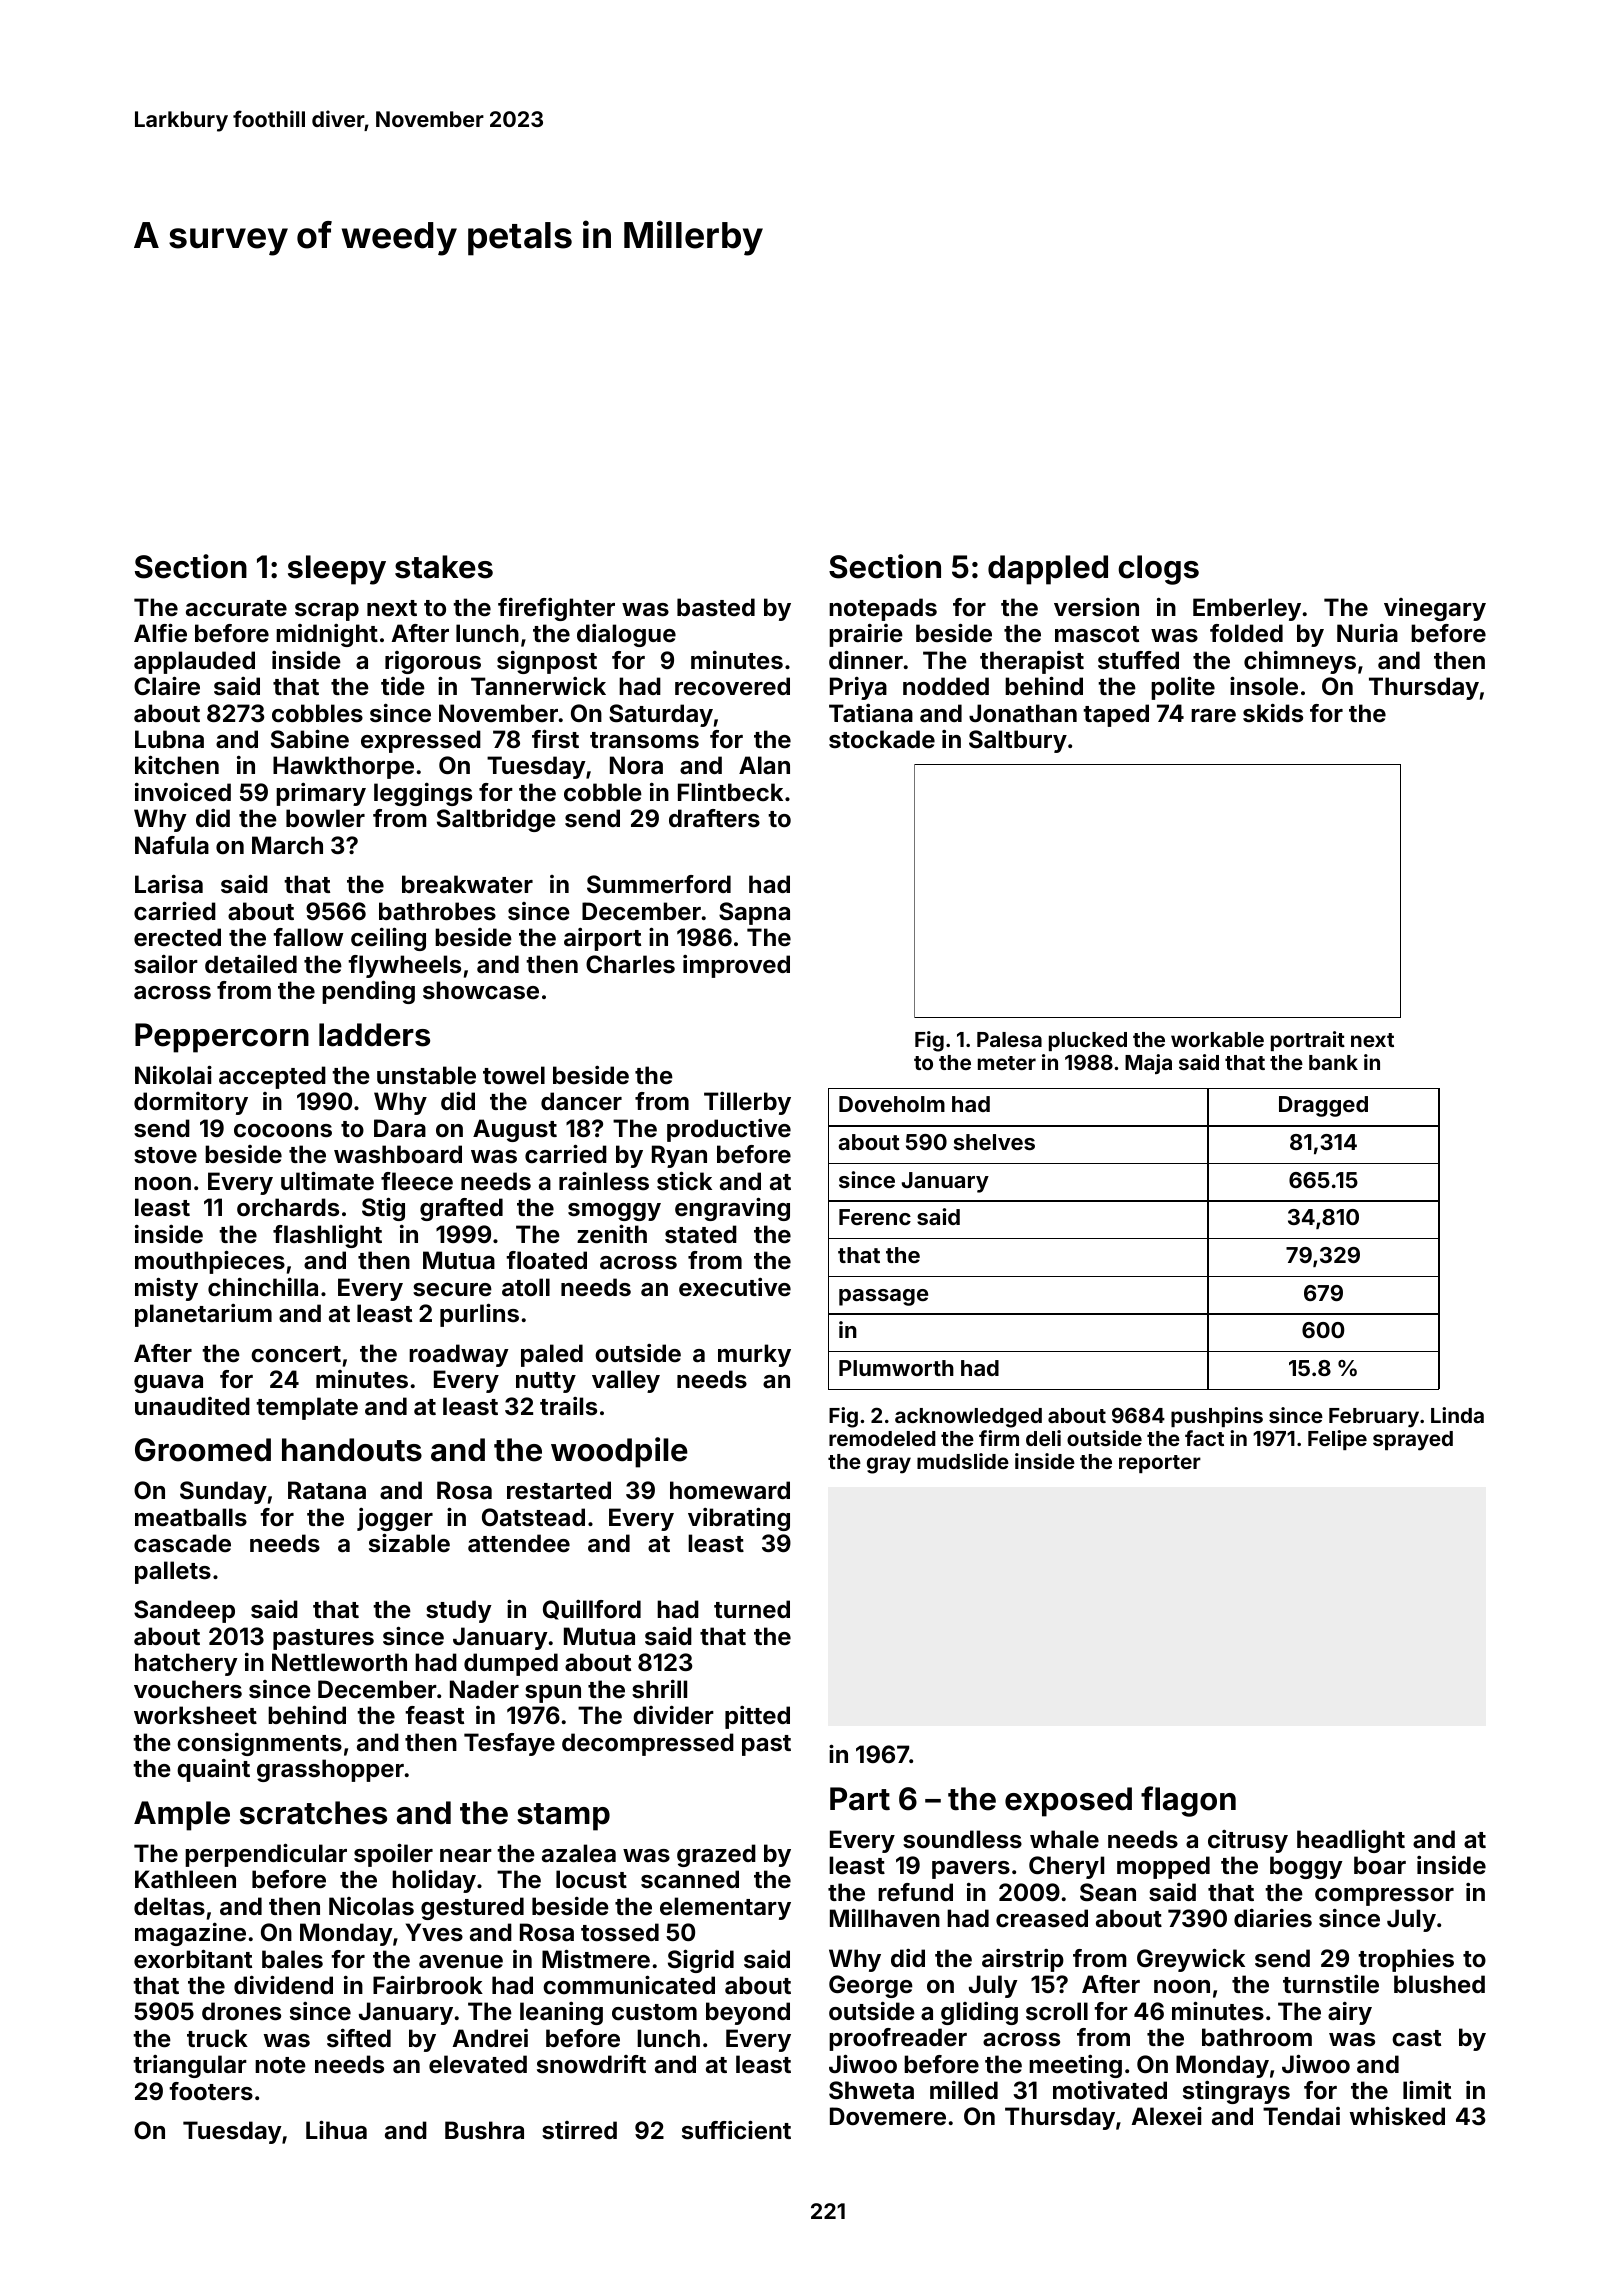 The height and width of the document is (2292, 1620). What do you see at coordinates (169, 884) in the document?
I see `Larisa` at bounding box center [169, 884].
